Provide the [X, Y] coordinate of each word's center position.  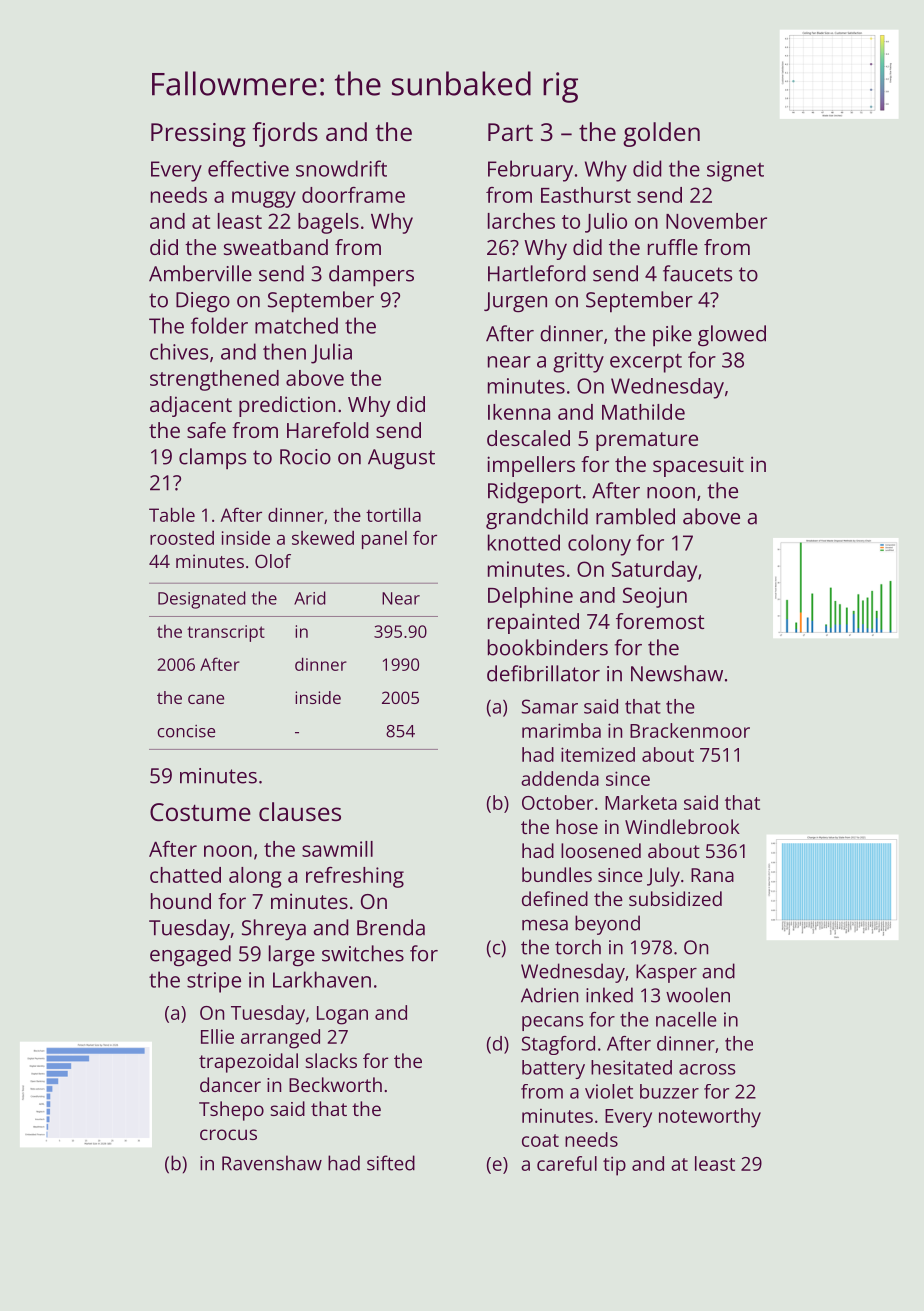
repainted [533, 623]
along [255, 877]
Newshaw [677, 673]
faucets [697, 273]
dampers [371, 276]
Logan [342, 1015]
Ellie [217, 1036]
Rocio [305, 457]
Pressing [198, 135]
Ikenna [519, 412]
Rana [712, 875]
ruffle [673, 247]
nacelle [686, 1019]
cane [206, 699]
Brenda [391, 927]
